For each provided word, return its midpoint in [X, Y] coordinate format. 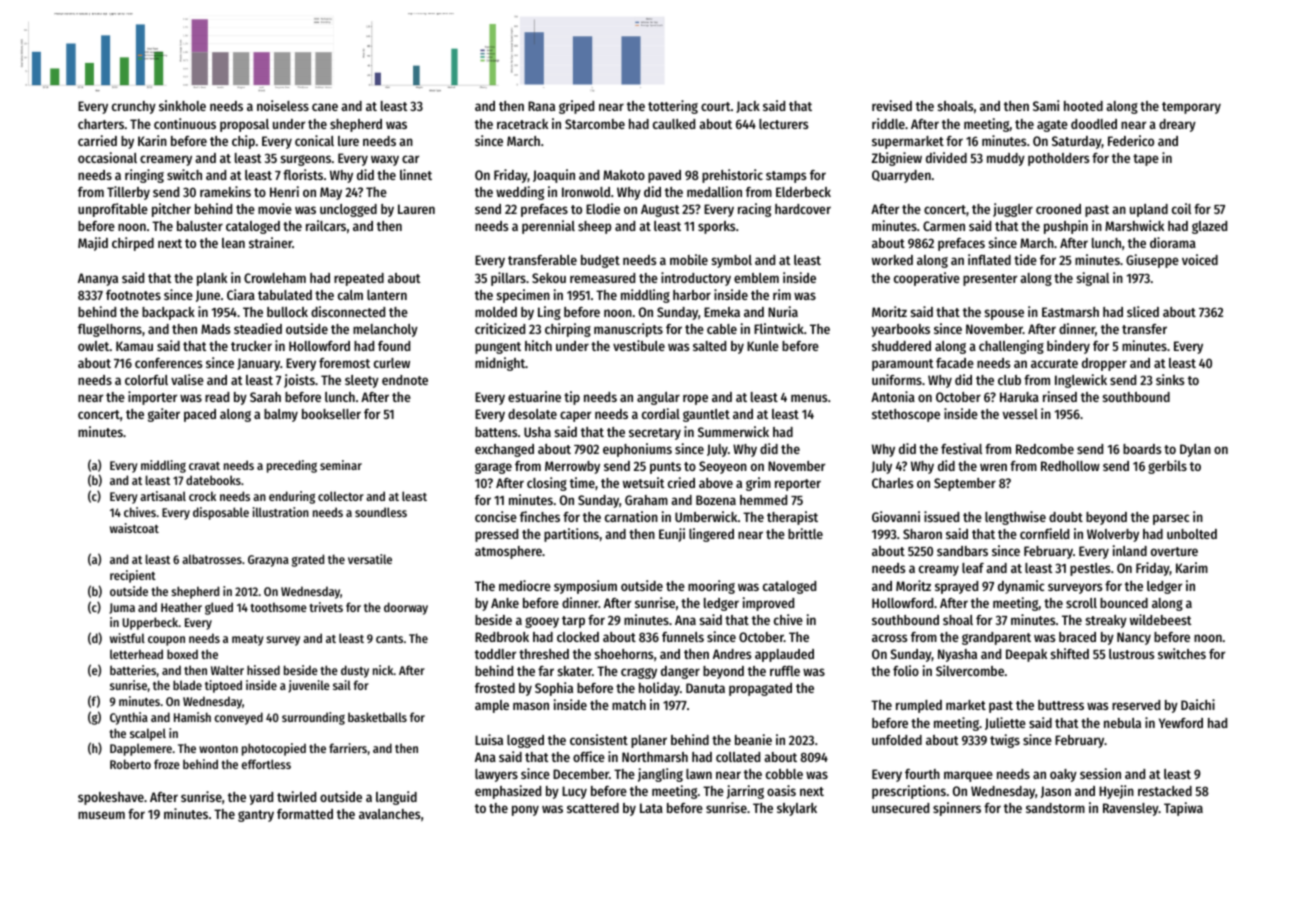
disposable [221, 513]
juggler [1013, 210]
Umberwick [706, 516]
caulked [674, 124]
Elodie [603, 208]
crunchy [134, 107]
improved [768, 604]
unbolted [1192, 534]
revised [892, 105]
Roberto [130, 764]
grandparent [996, 638]
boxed [182, 654]
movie [275, 208]
